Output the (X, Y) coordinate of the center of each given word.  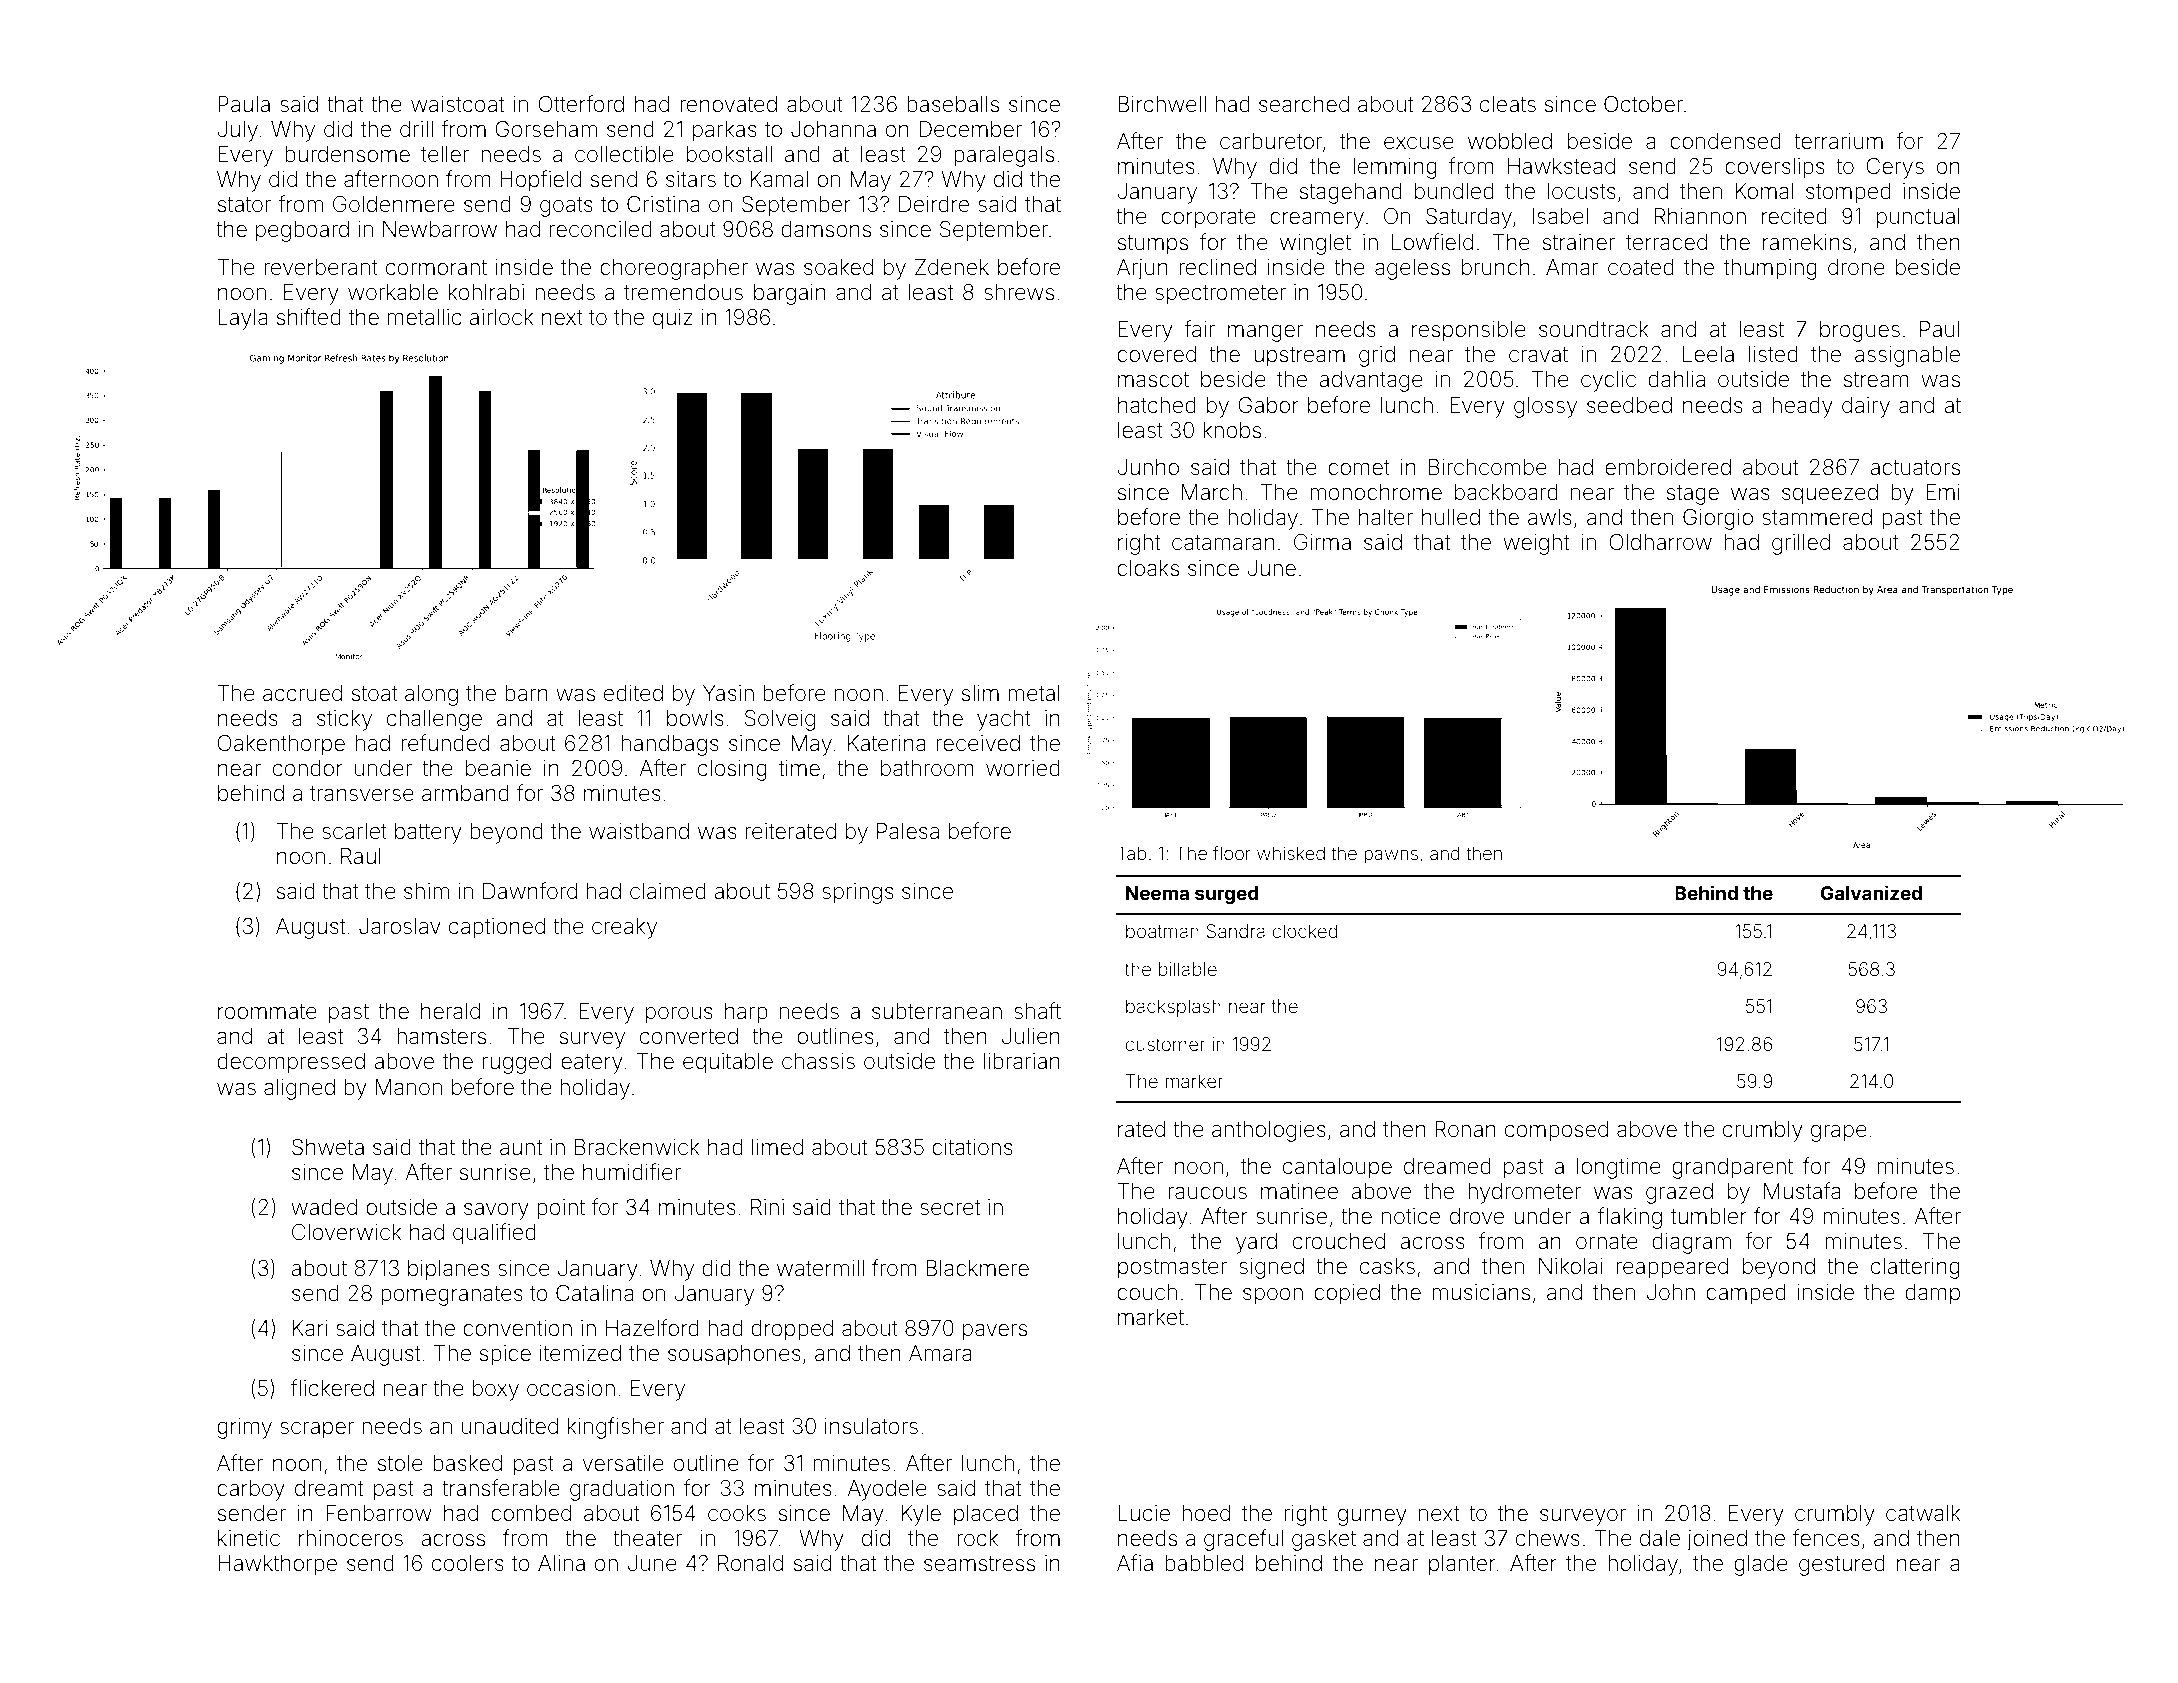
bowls (695, 718)
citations (972, 1147)
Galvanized (1871, 892)
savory (496, 1211)
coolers (468, 1563)
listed (1773, 354)
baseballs (953, 104)
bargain (790, 294)
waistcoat (457, 104)
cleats (1508, 104)
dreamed (1447, 1166)
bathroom (927, 768)
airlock (501, 317)
